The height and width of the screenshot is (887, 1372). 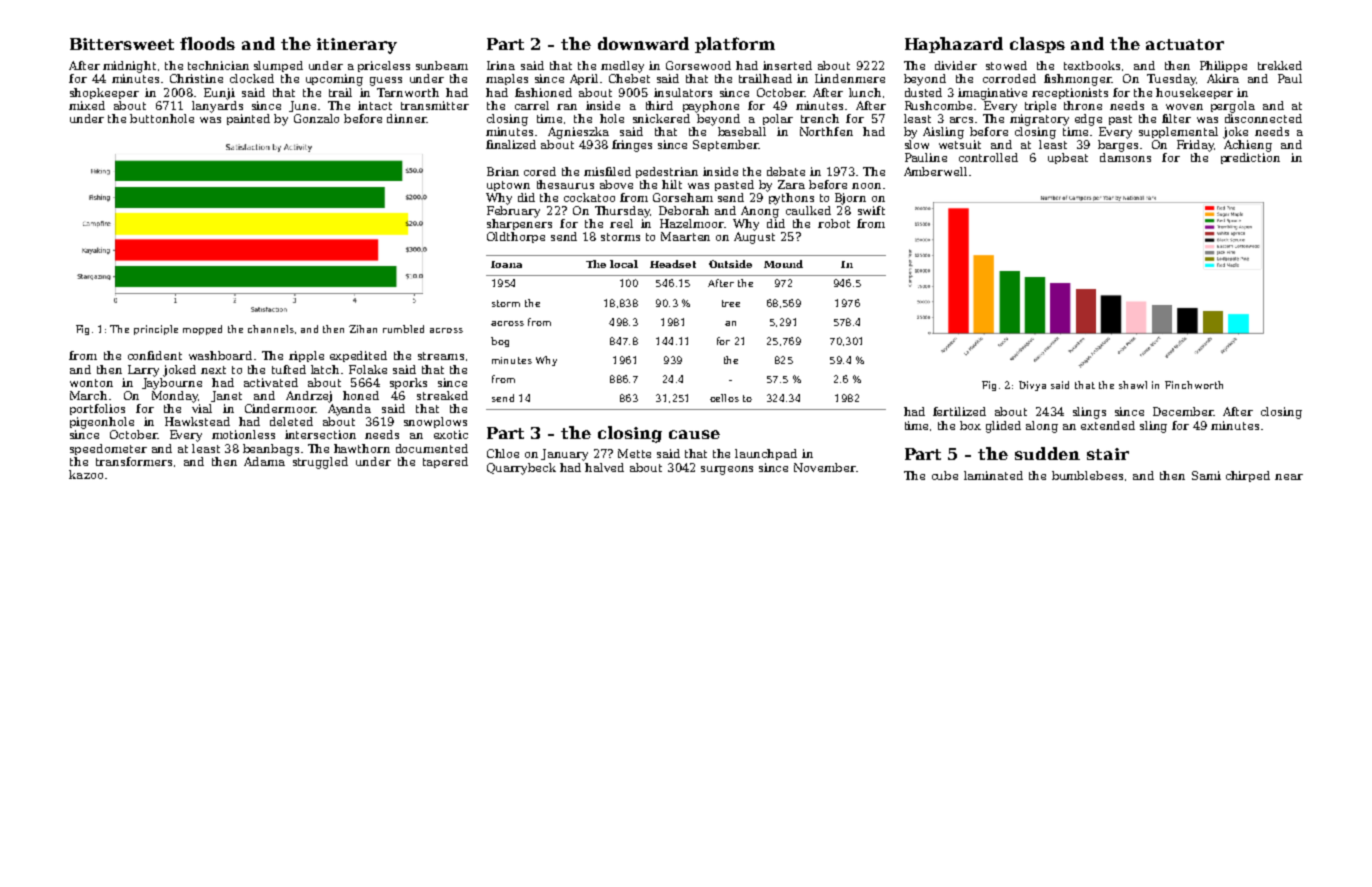 What do you see at coordinates (960, 144) in the screenshot?
I see `wetsuit` at bounding box center [960, 144].
